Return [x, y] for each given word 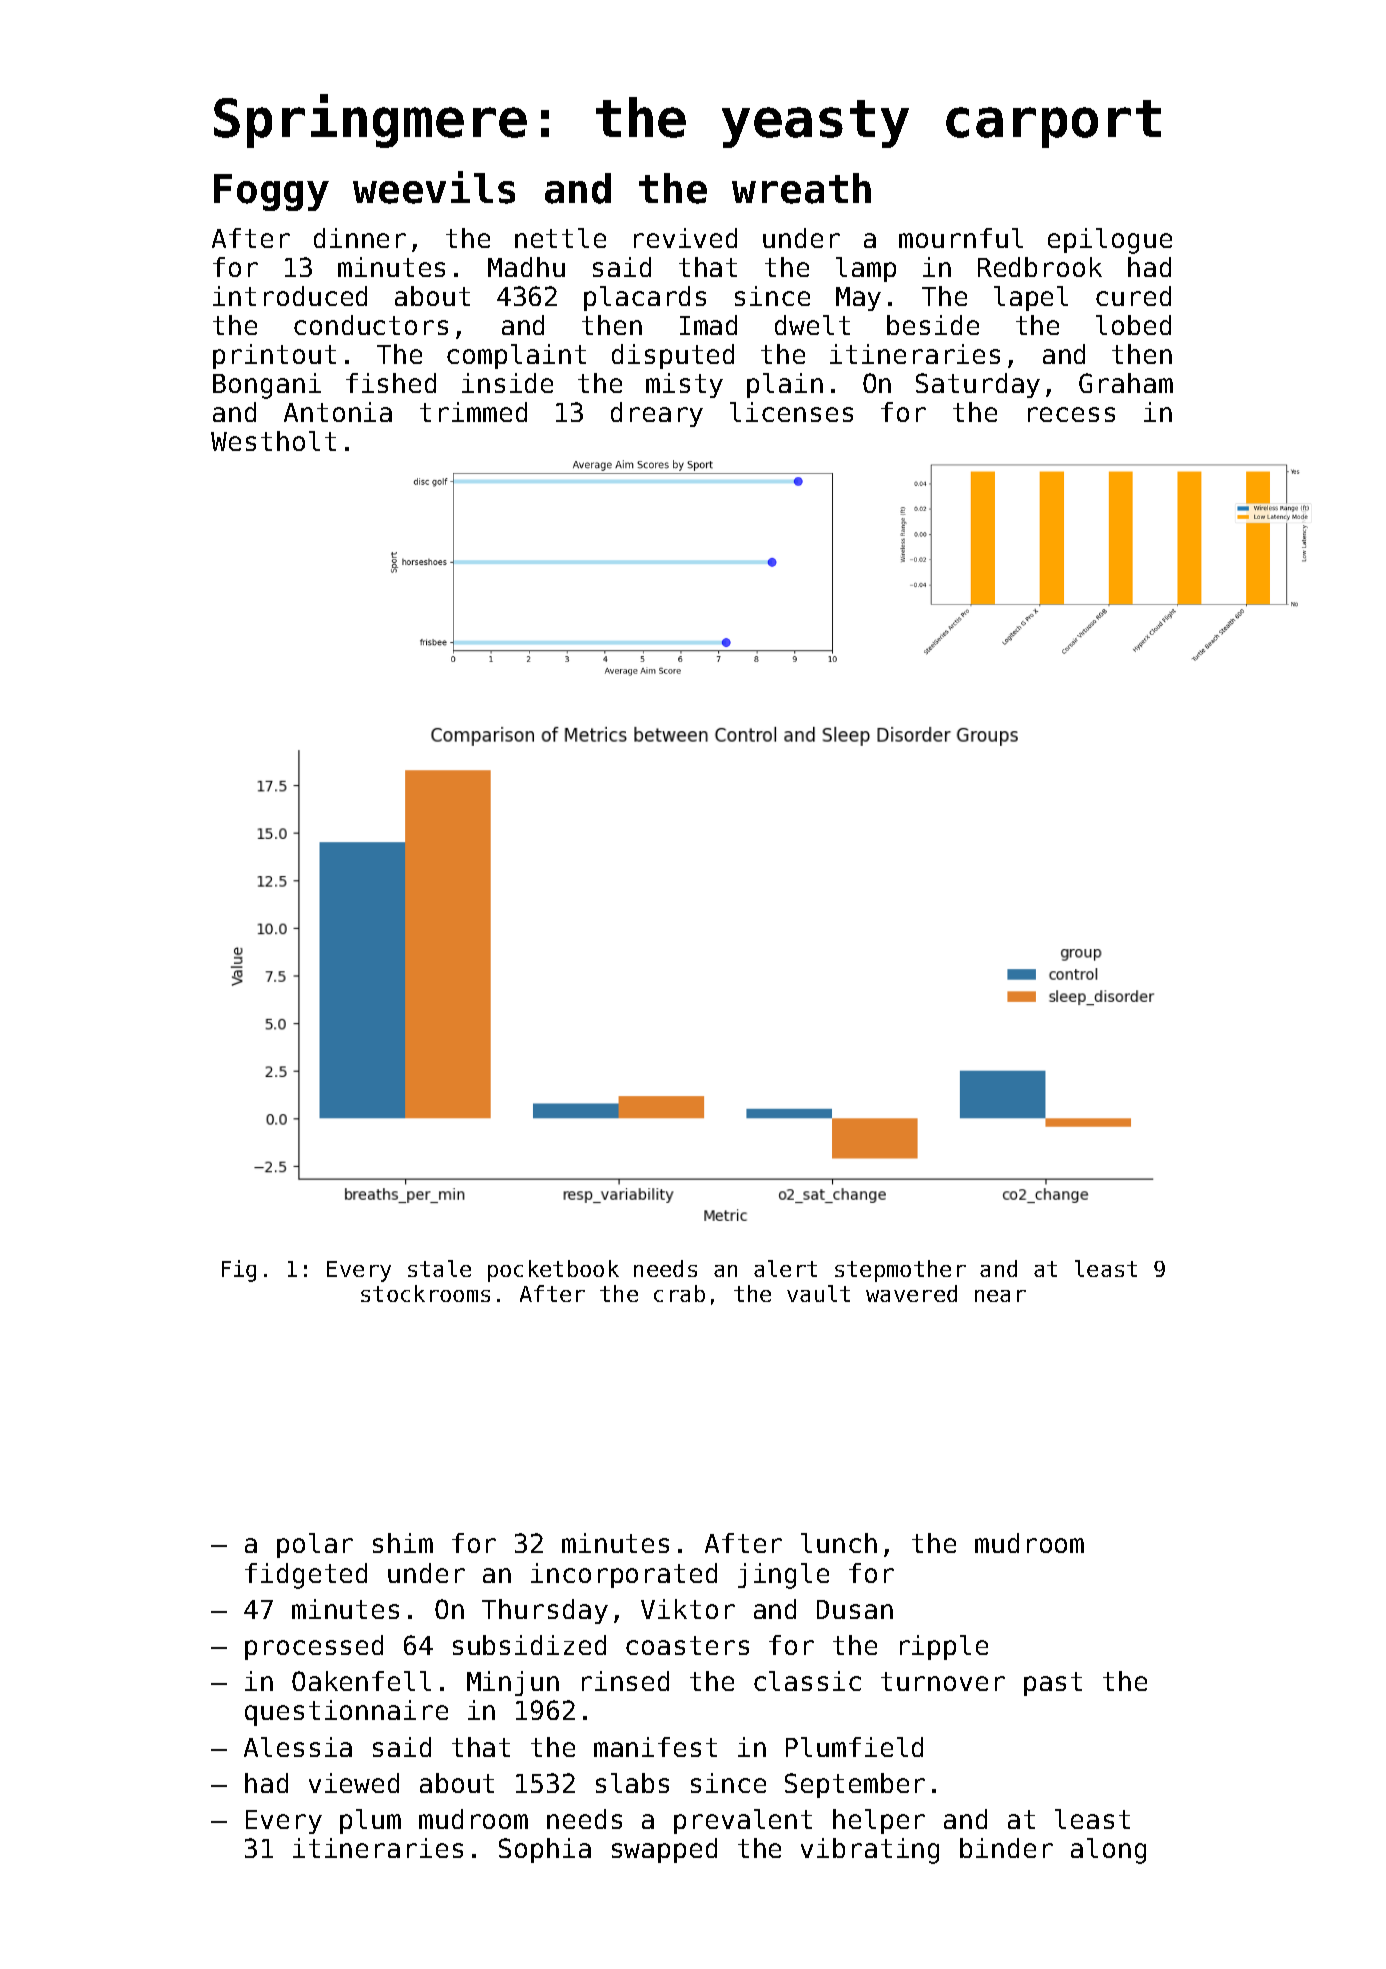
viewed [354, 1783]
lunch [839, 1543]
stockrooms [425, 1293]
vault [818, 1293]
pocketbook [553, 1271]
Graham [1126, 383]
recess [1071, 414]
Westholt [273, 441]
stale [439, 1268]
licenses [791, 412]
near [1000, 1296]
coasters [687, 1645]
